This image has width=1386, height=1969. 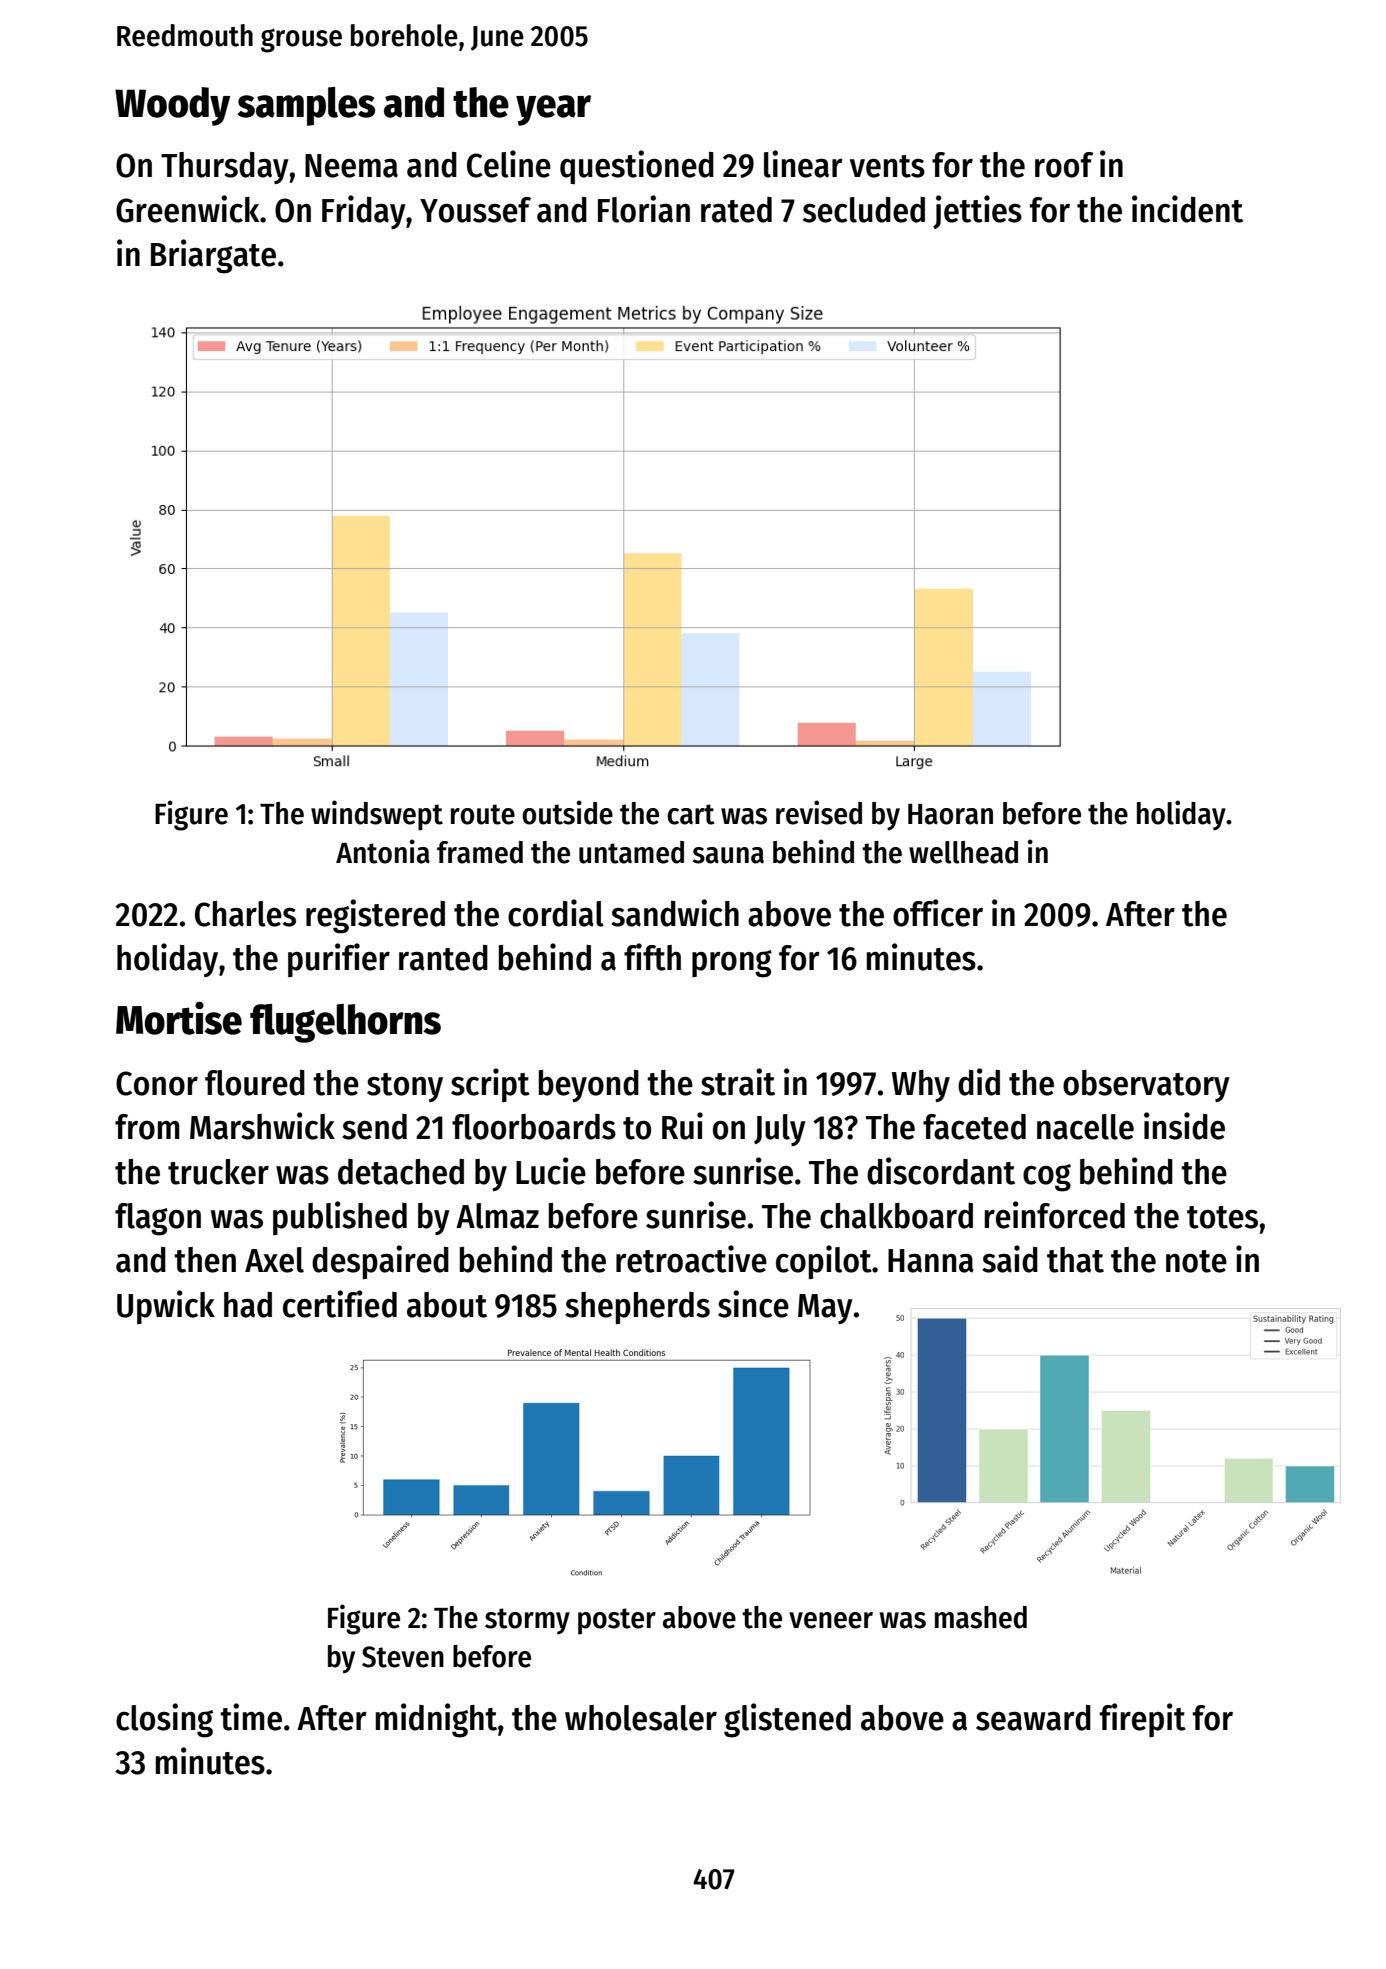 What do you see at coordinates (1033, 1718) in the image?
I see `seaward` at bounding box center [1033, 1718].
